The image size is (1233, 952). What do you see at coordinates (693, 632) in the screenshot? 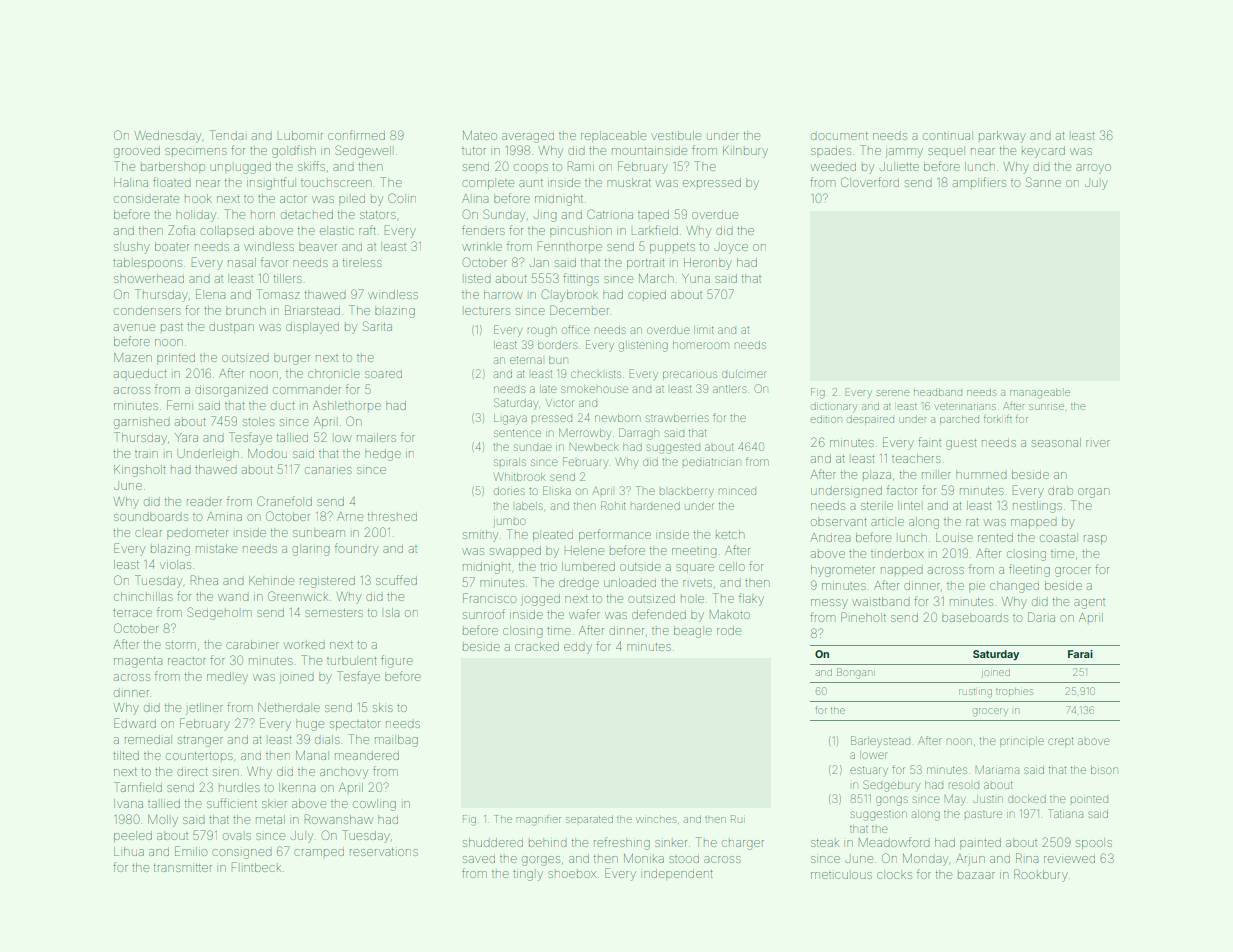
I see `beagle` at bounding box center [693, 632].
